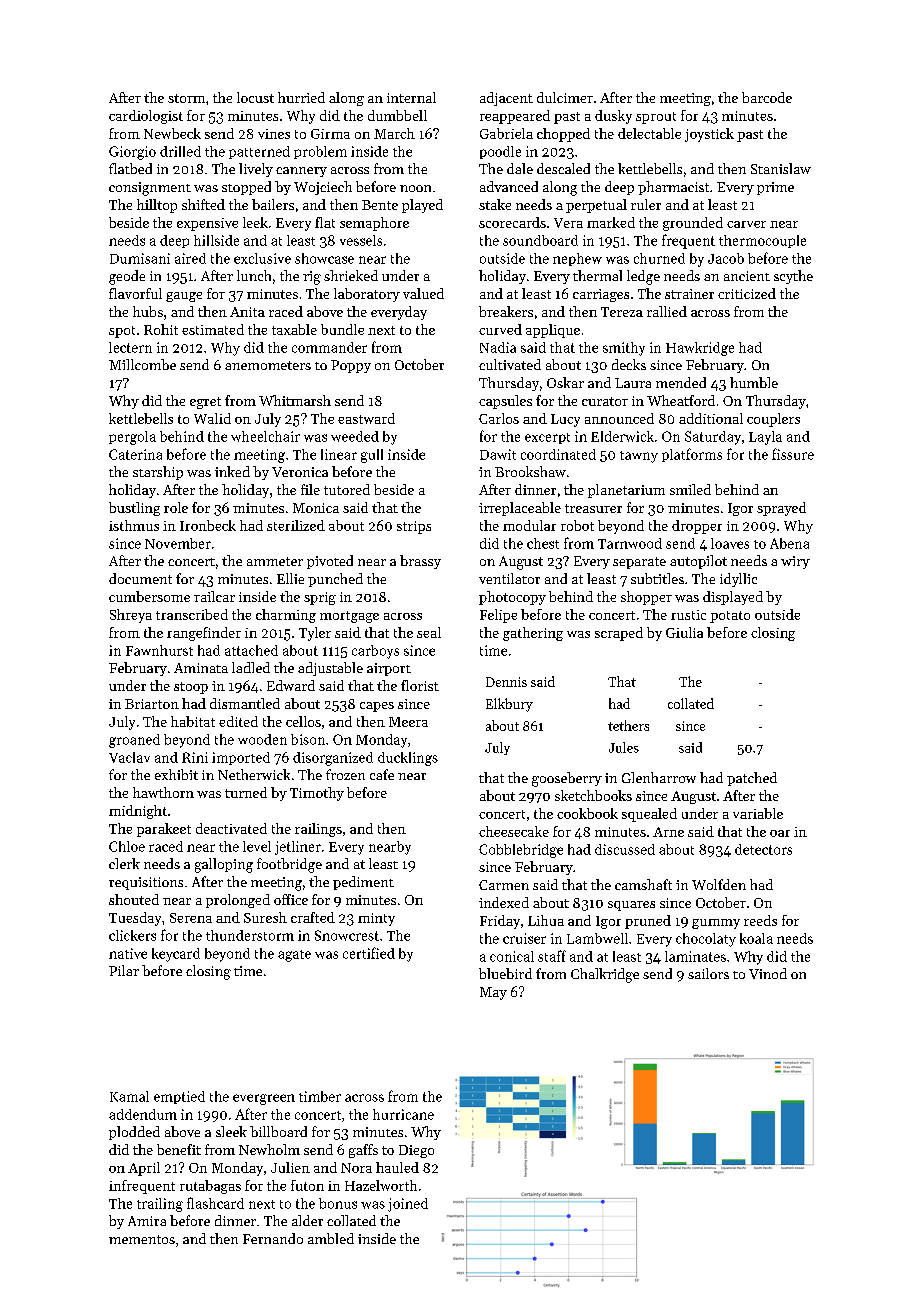 The image size is (924, 1308). What do you see at coordinates (767, 97) in the screenshot?
I see `barcode` at bounding box center [767, 97].
